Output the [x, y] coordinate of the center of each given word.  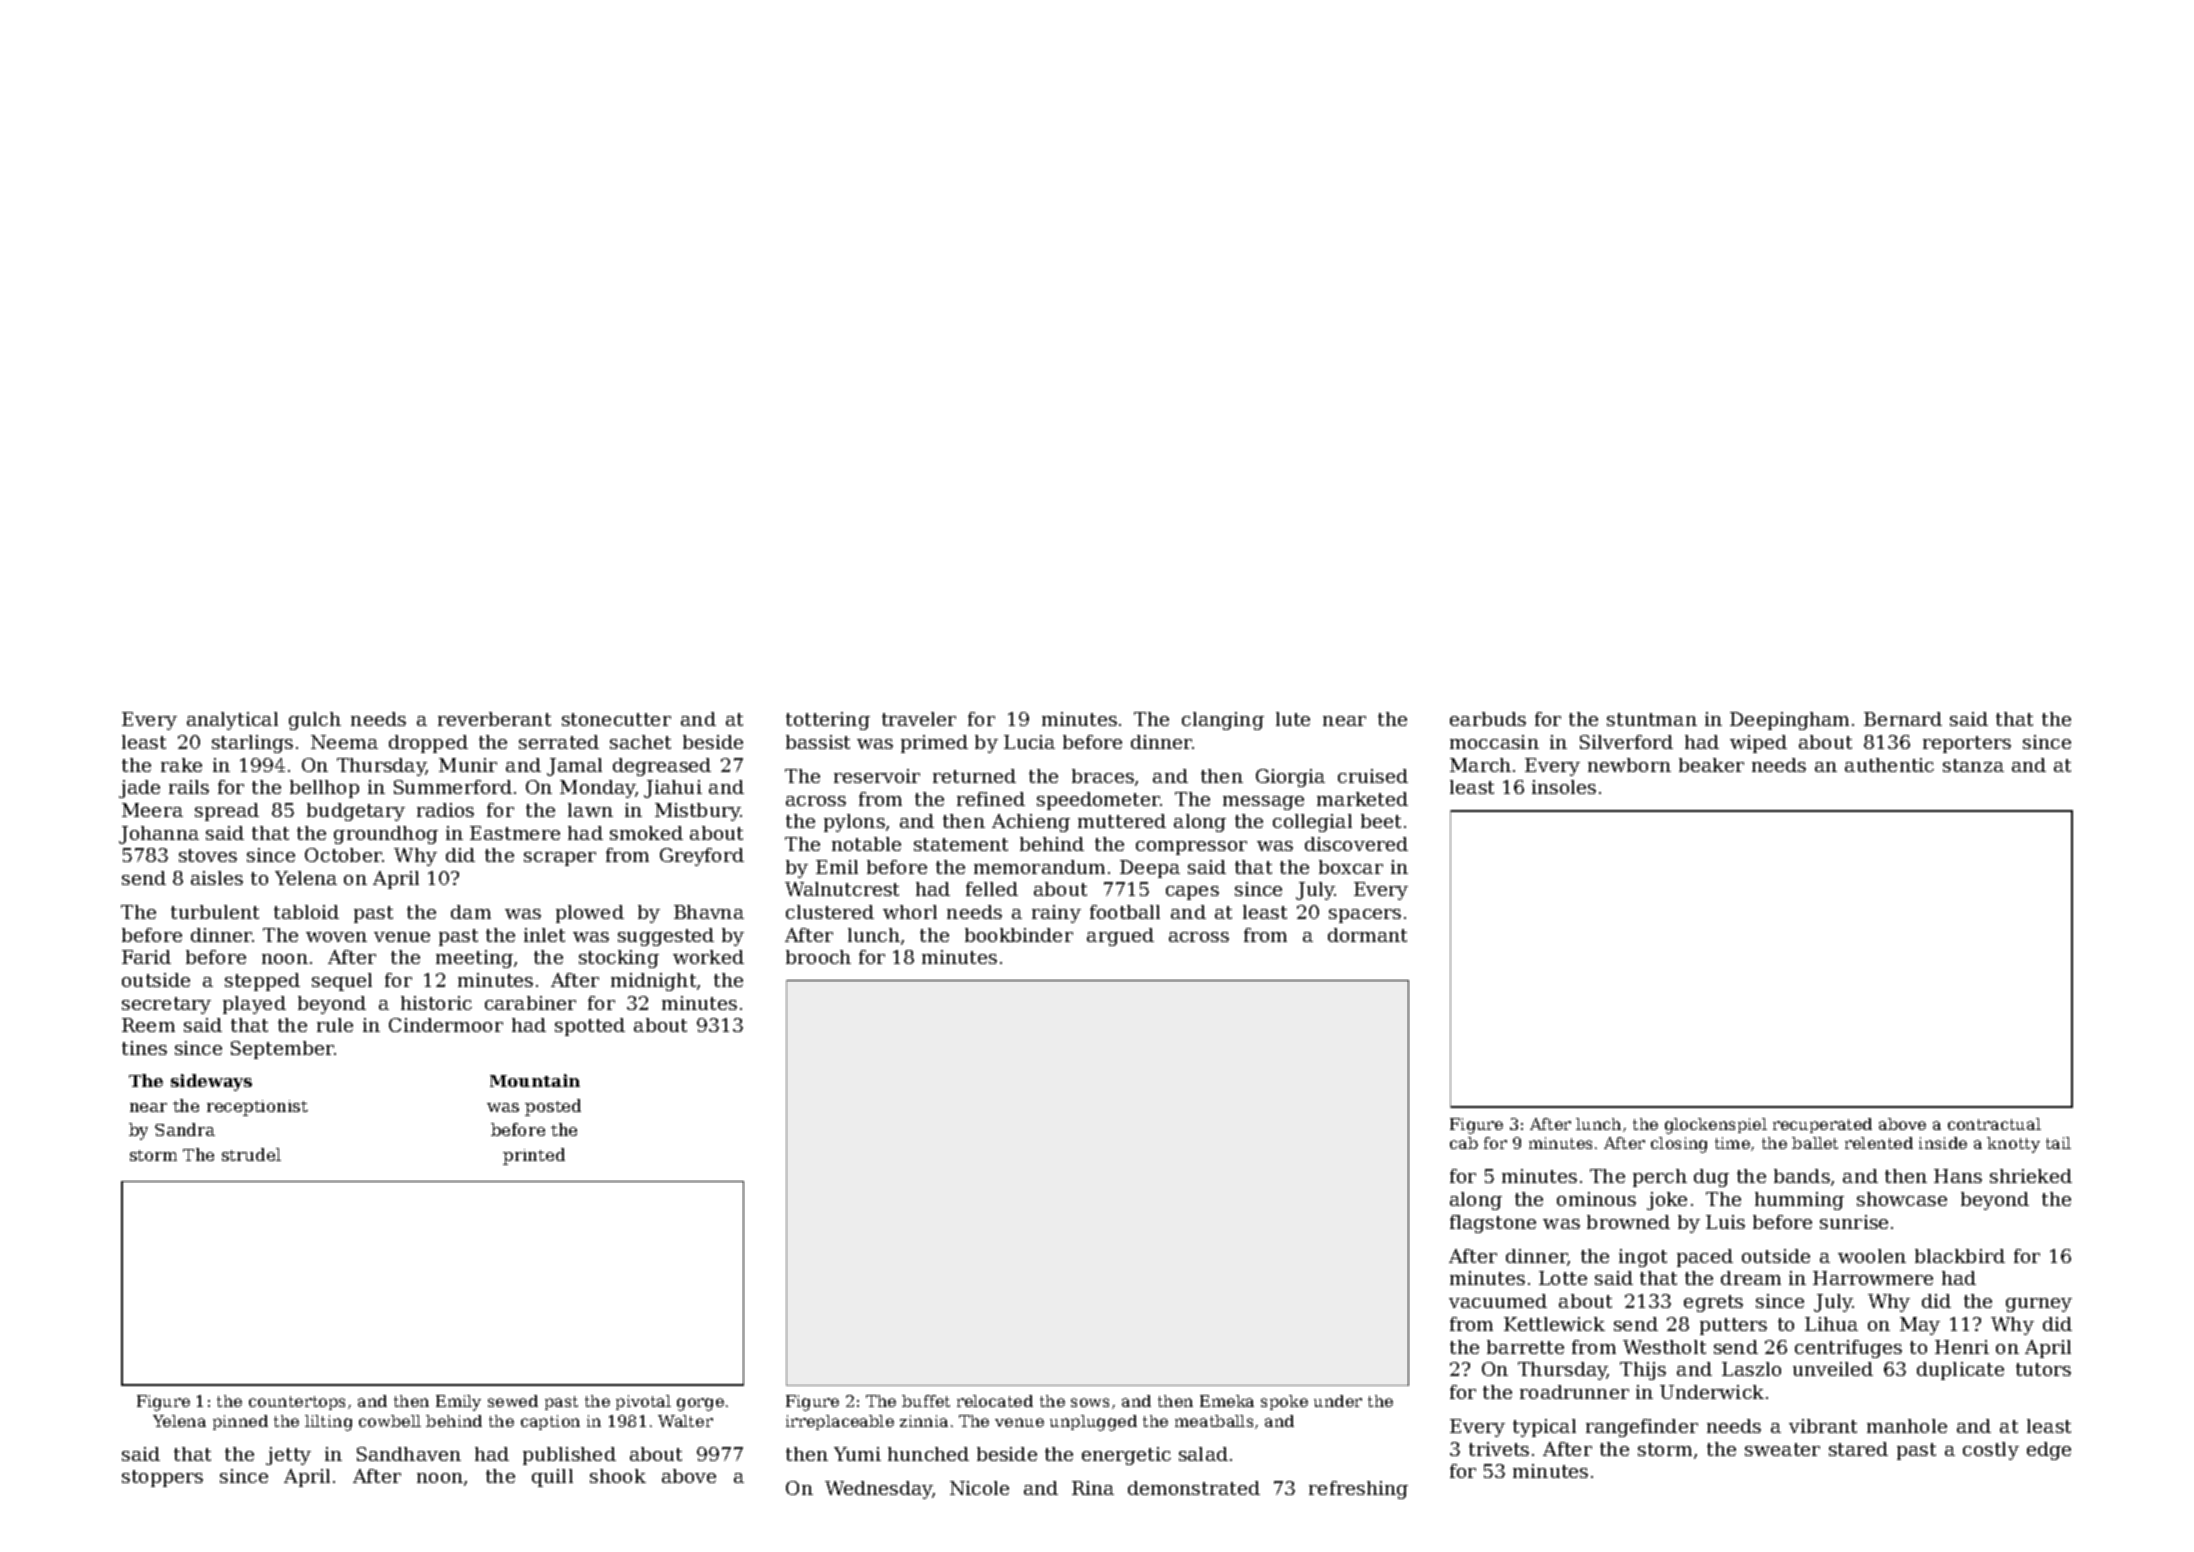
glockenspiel [1716, 1126]
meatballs [1214, 1421]
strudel [251, 1154]
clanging [1223, 721]
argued [1120, 937]
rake [181, 765]
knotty [2013, 1145]
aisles [217, 878]
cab [1464, 1143]
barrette [1525, 1347]
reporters [1967, 744]
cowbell [390, 1421]
